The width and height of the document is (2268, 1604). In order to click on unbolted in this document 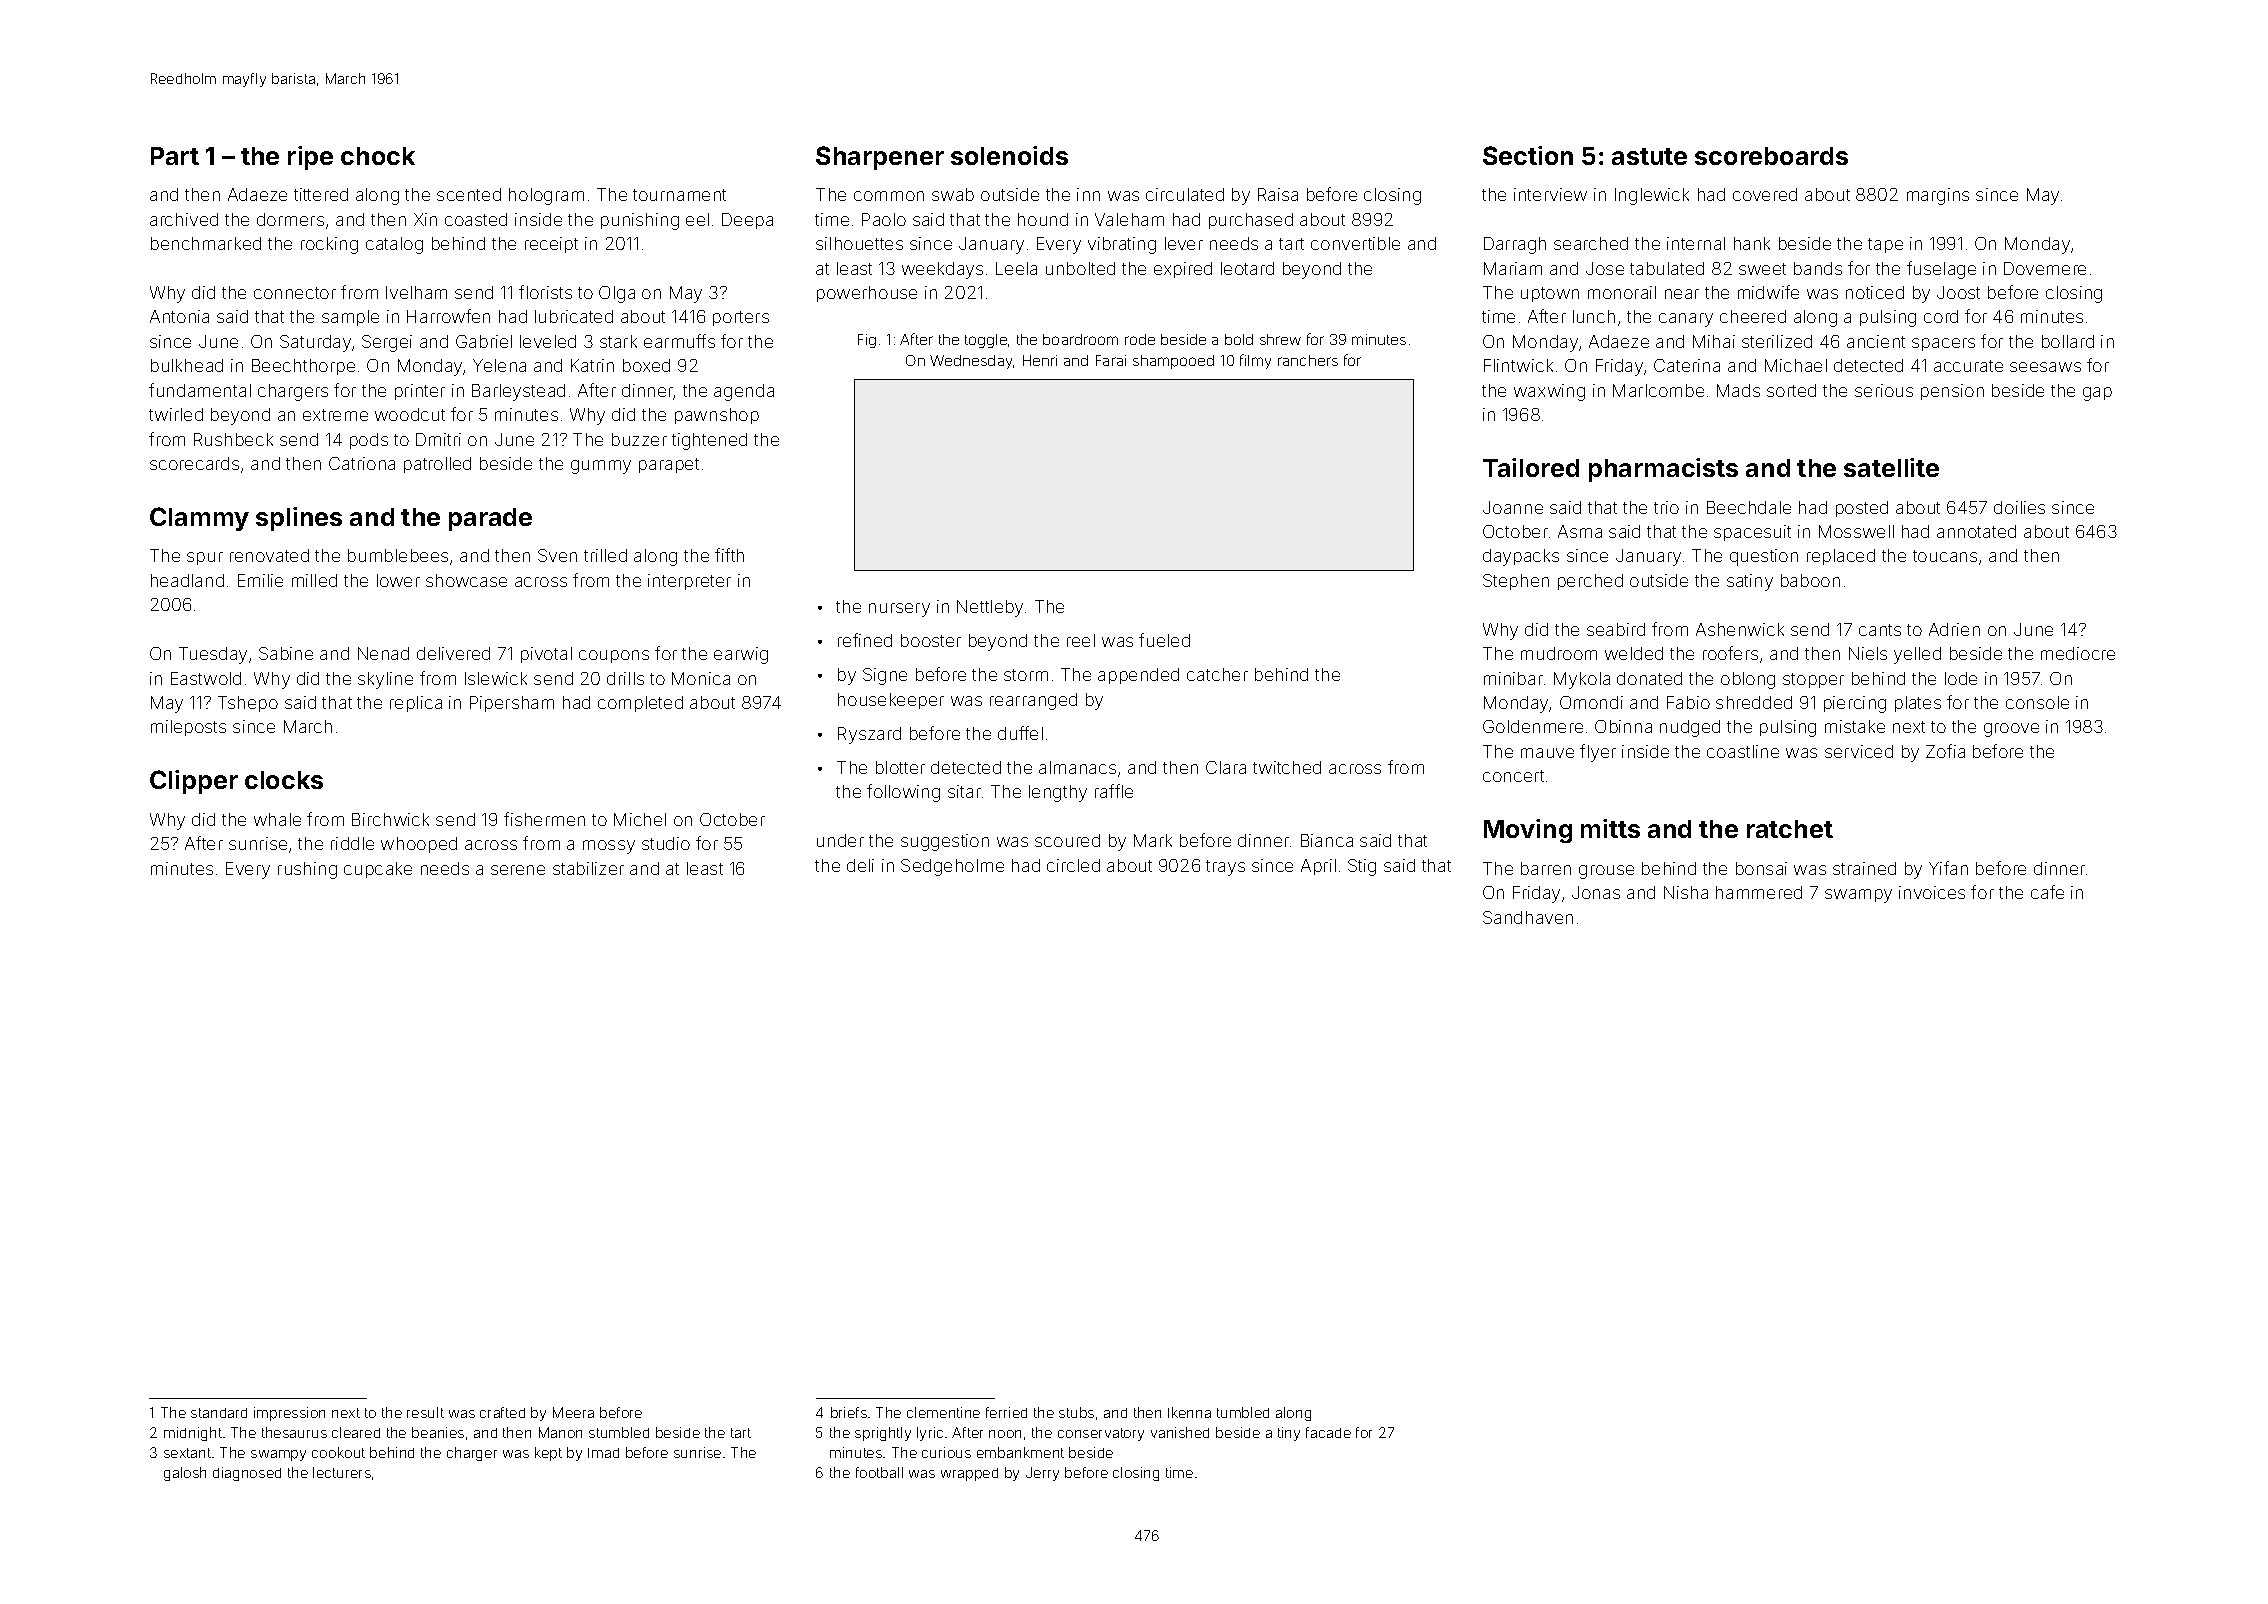, I will do `click(1080, 268)`.
